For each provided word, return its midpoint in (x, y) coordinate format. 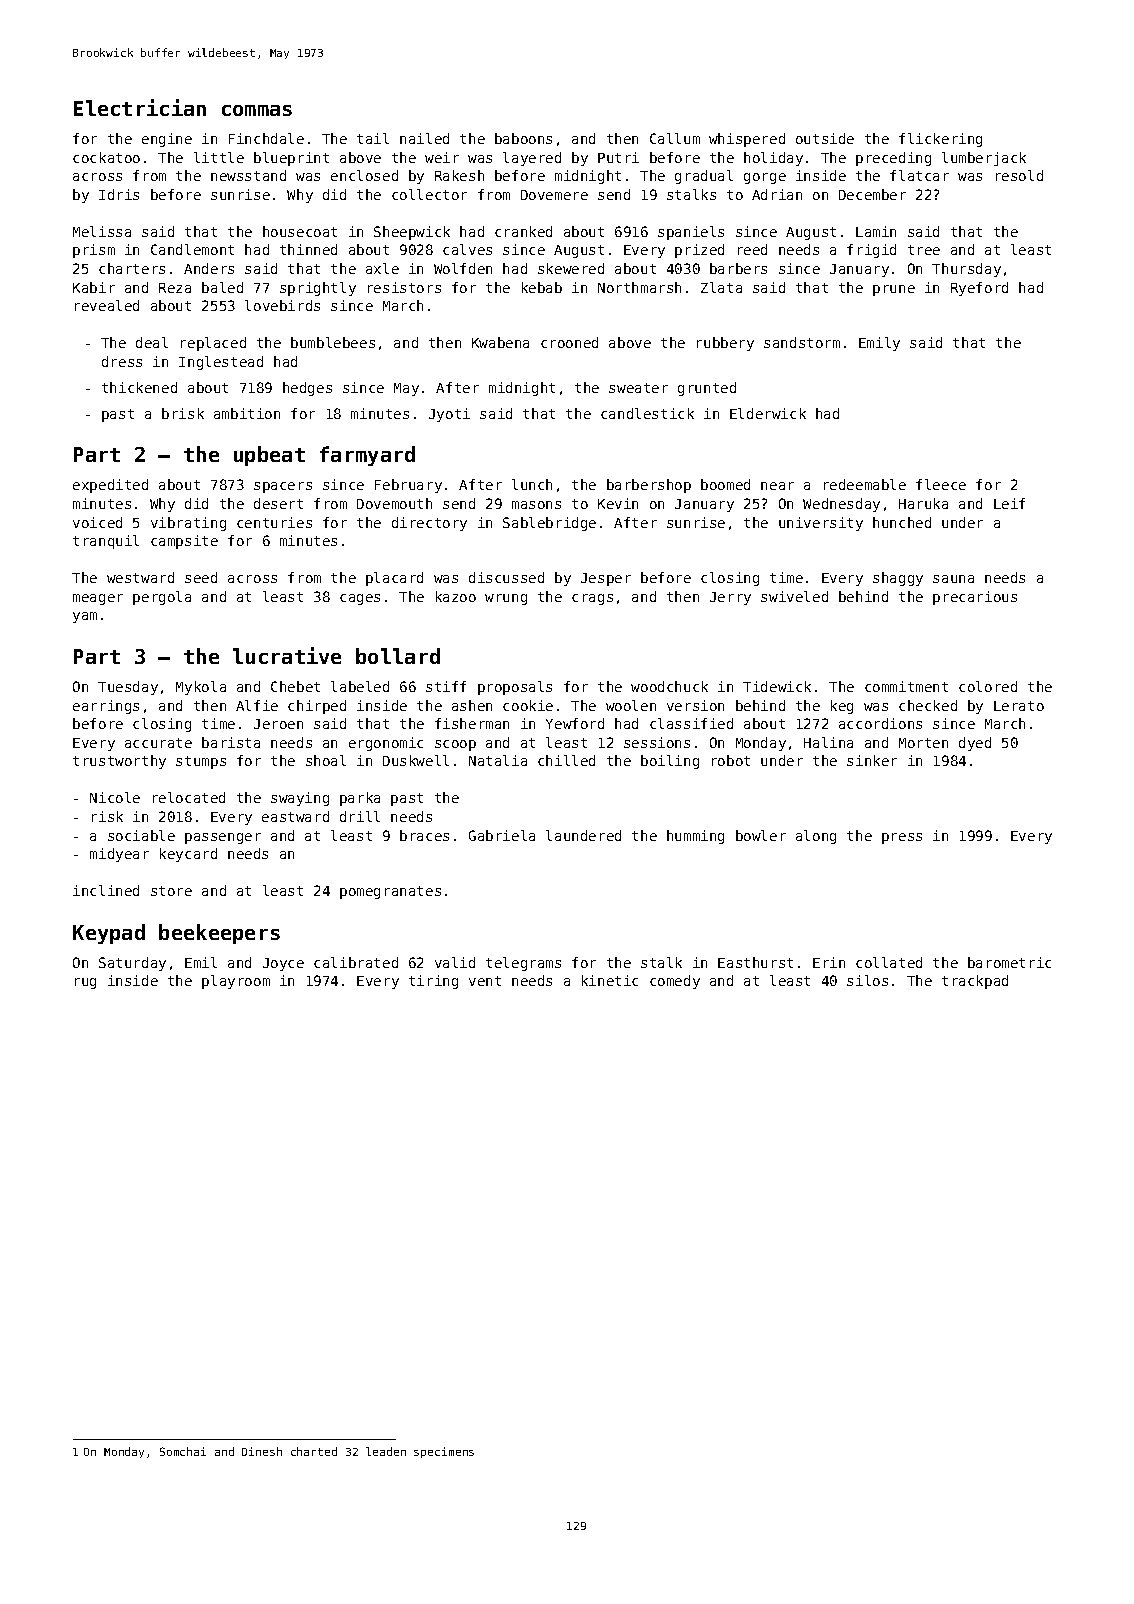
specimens (444, 1452)
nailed (424, 138)
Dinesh (262, 1451)
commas (257, 110)
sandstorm (802, 342)
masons (536, 505)
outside (825, 138)
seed (201, 577)
